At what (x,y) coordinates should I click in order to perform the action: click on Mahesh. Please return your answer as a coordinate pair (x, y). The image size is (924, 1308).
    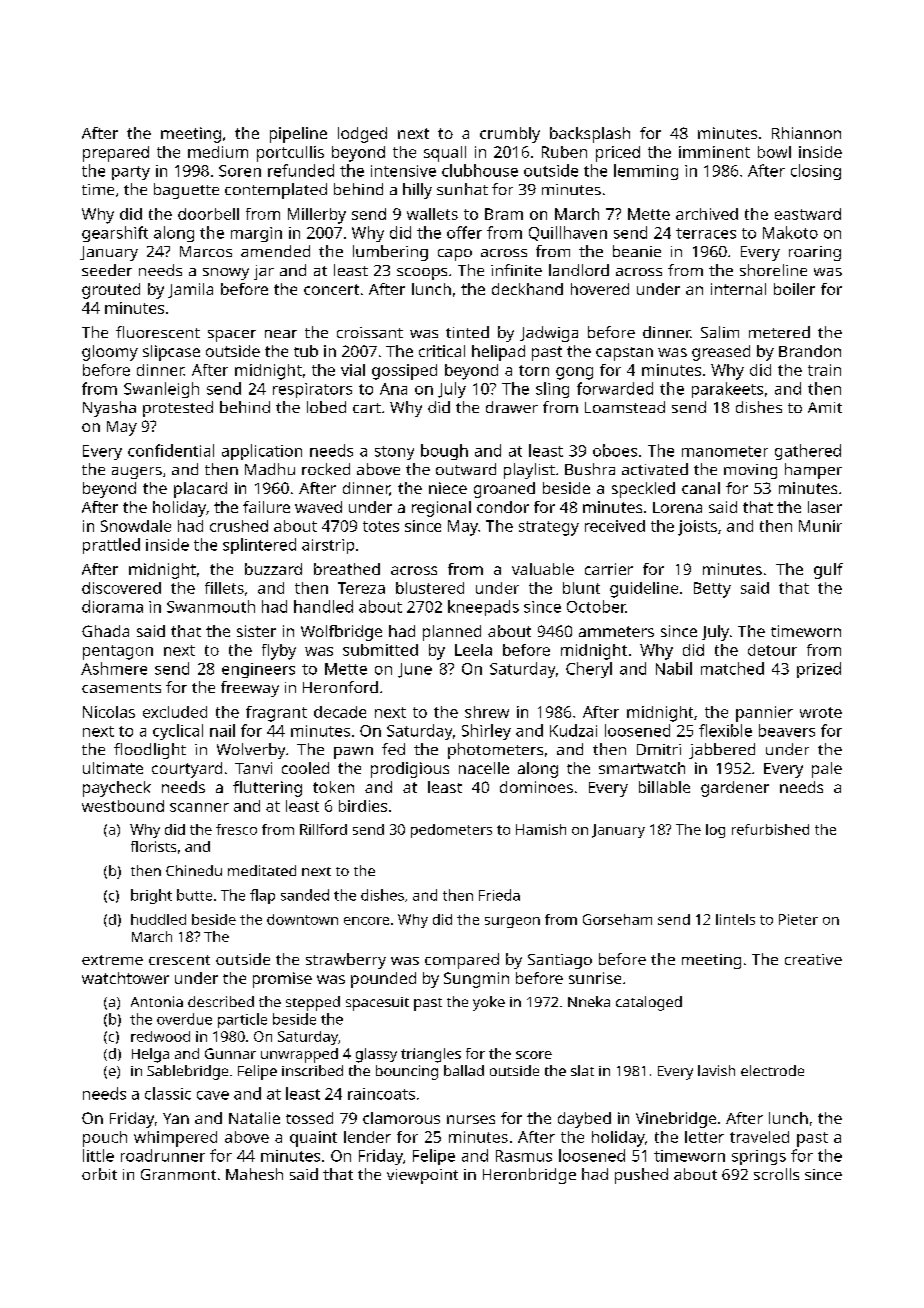
    Looking at the image, I should click on (254, 1174).
